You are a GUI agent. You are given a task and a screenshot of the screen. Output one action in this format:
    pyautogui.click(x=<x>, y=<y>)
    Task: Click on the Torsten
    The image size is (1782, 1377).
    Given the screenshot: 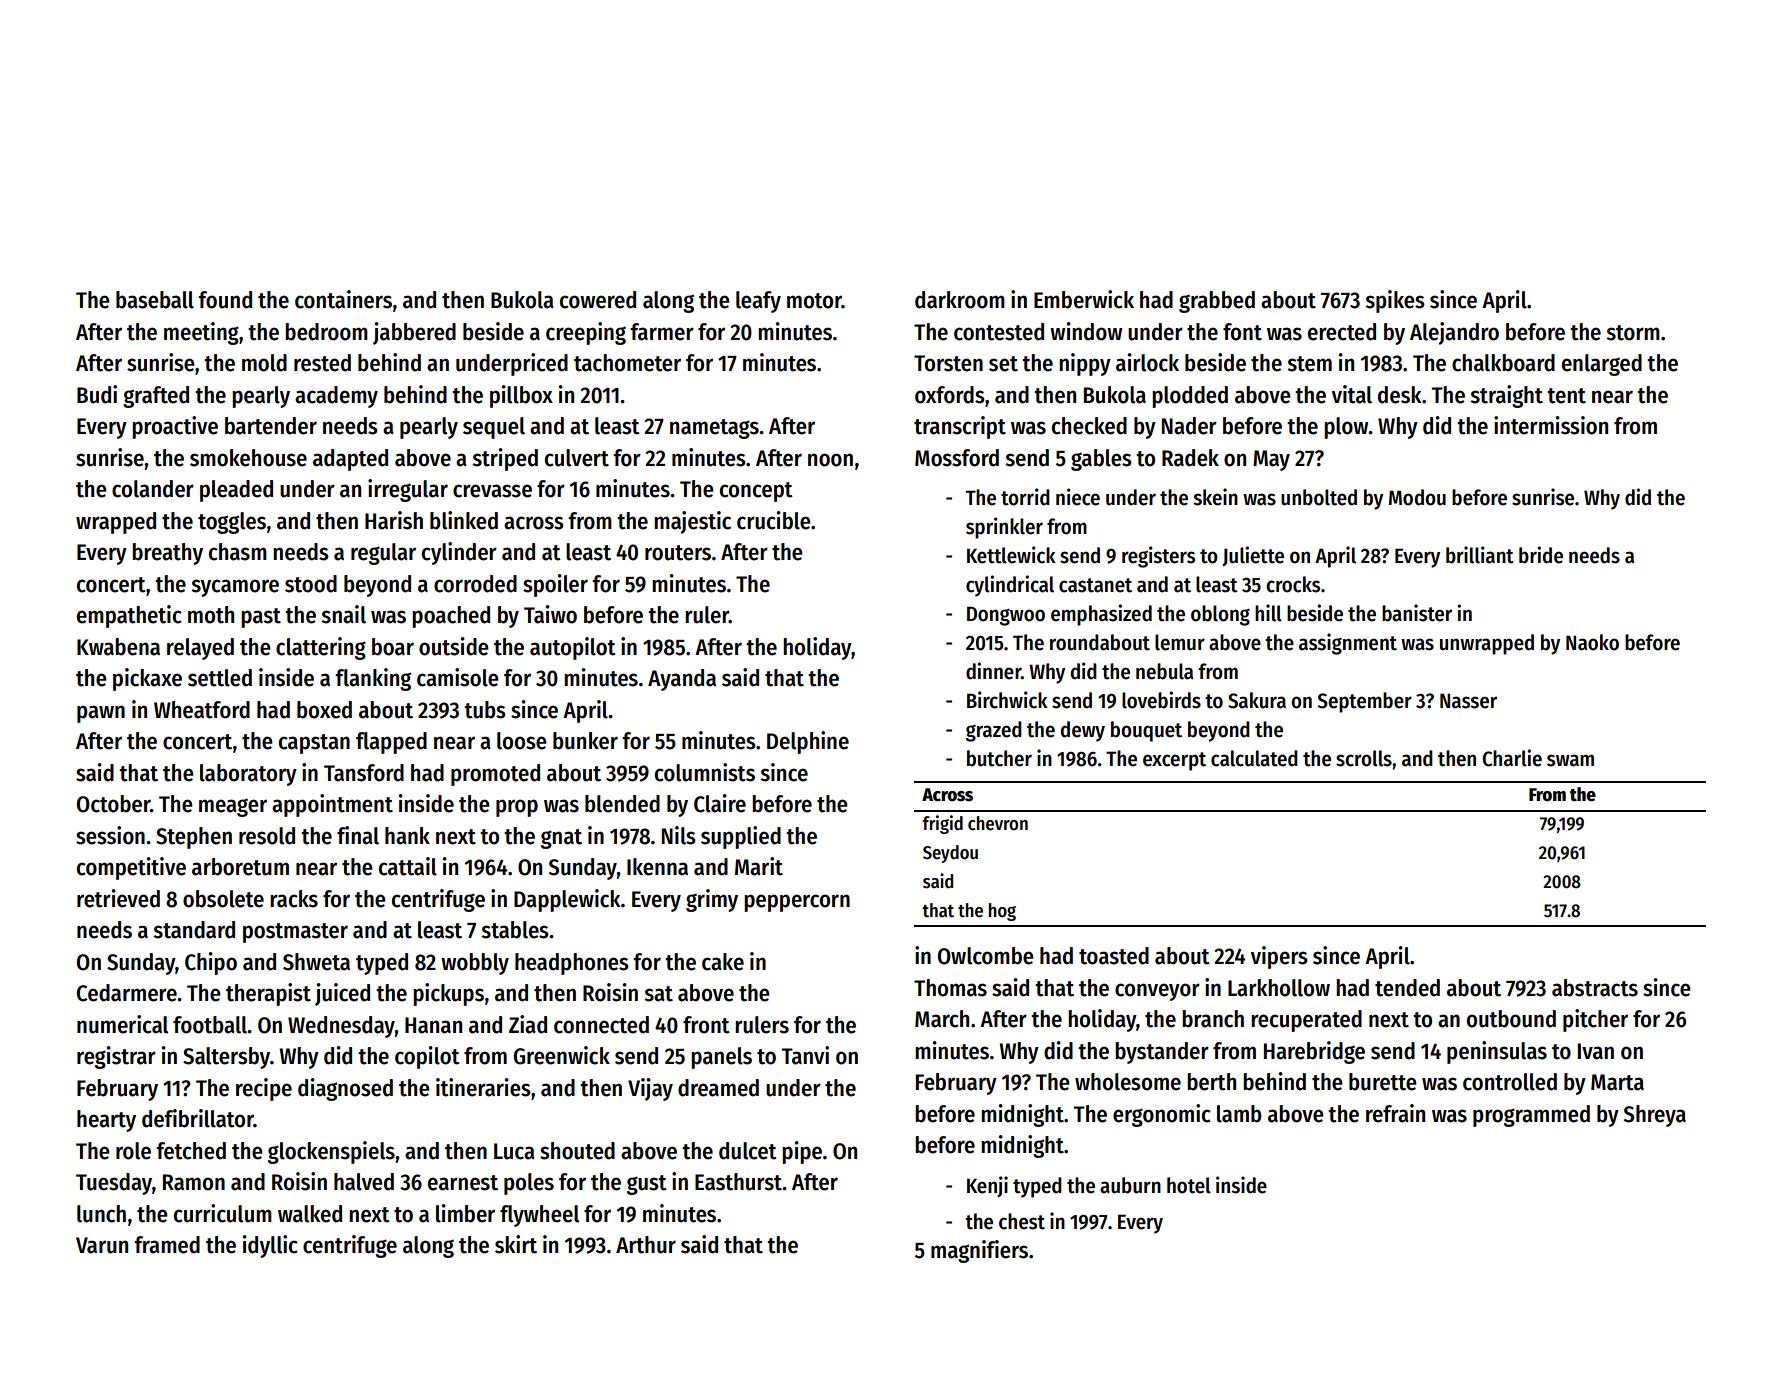 What is the action you would take?
    pyautogui.click(x=948, y=363)
